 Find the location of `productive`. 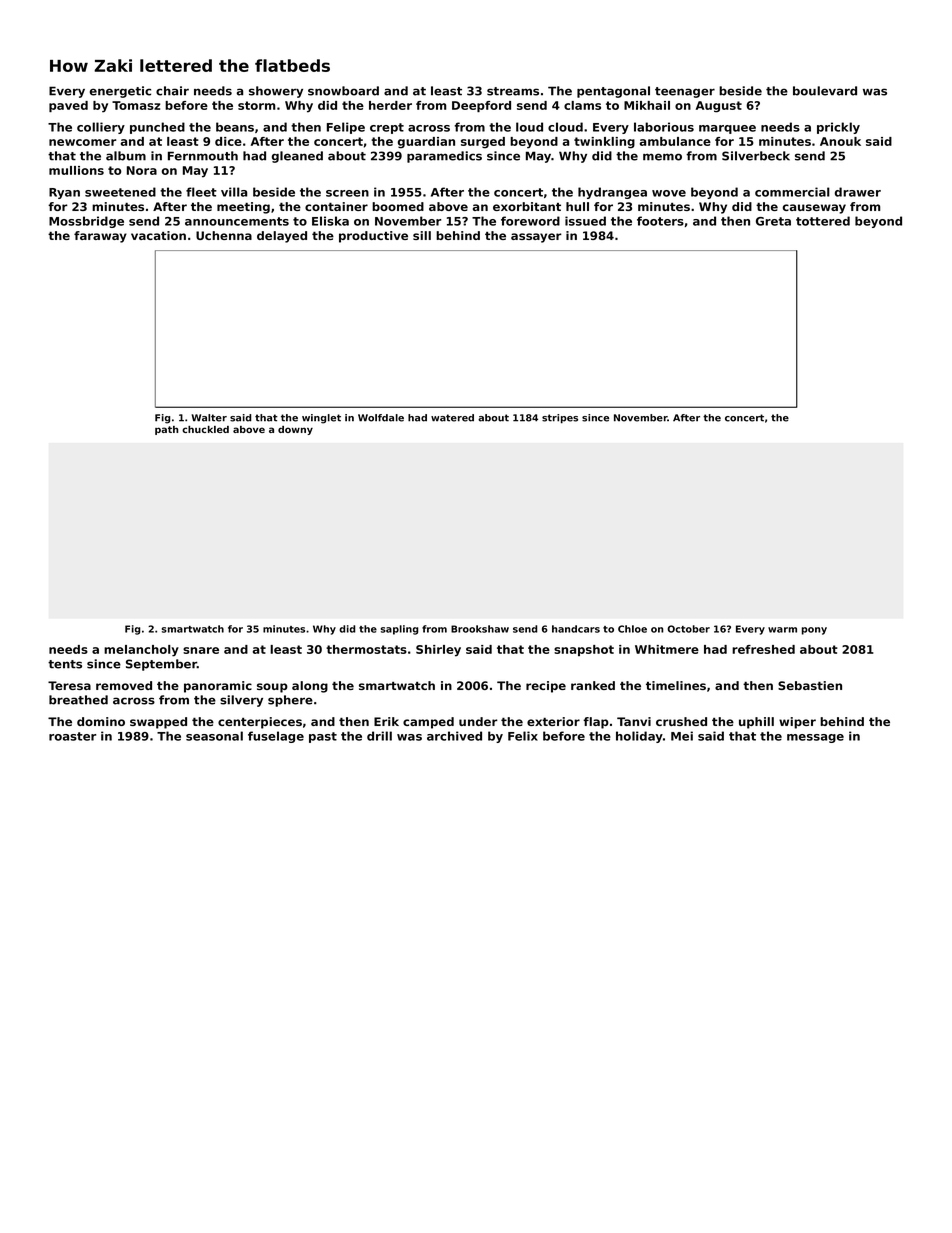

productive is located at coordinates (373, 237).
